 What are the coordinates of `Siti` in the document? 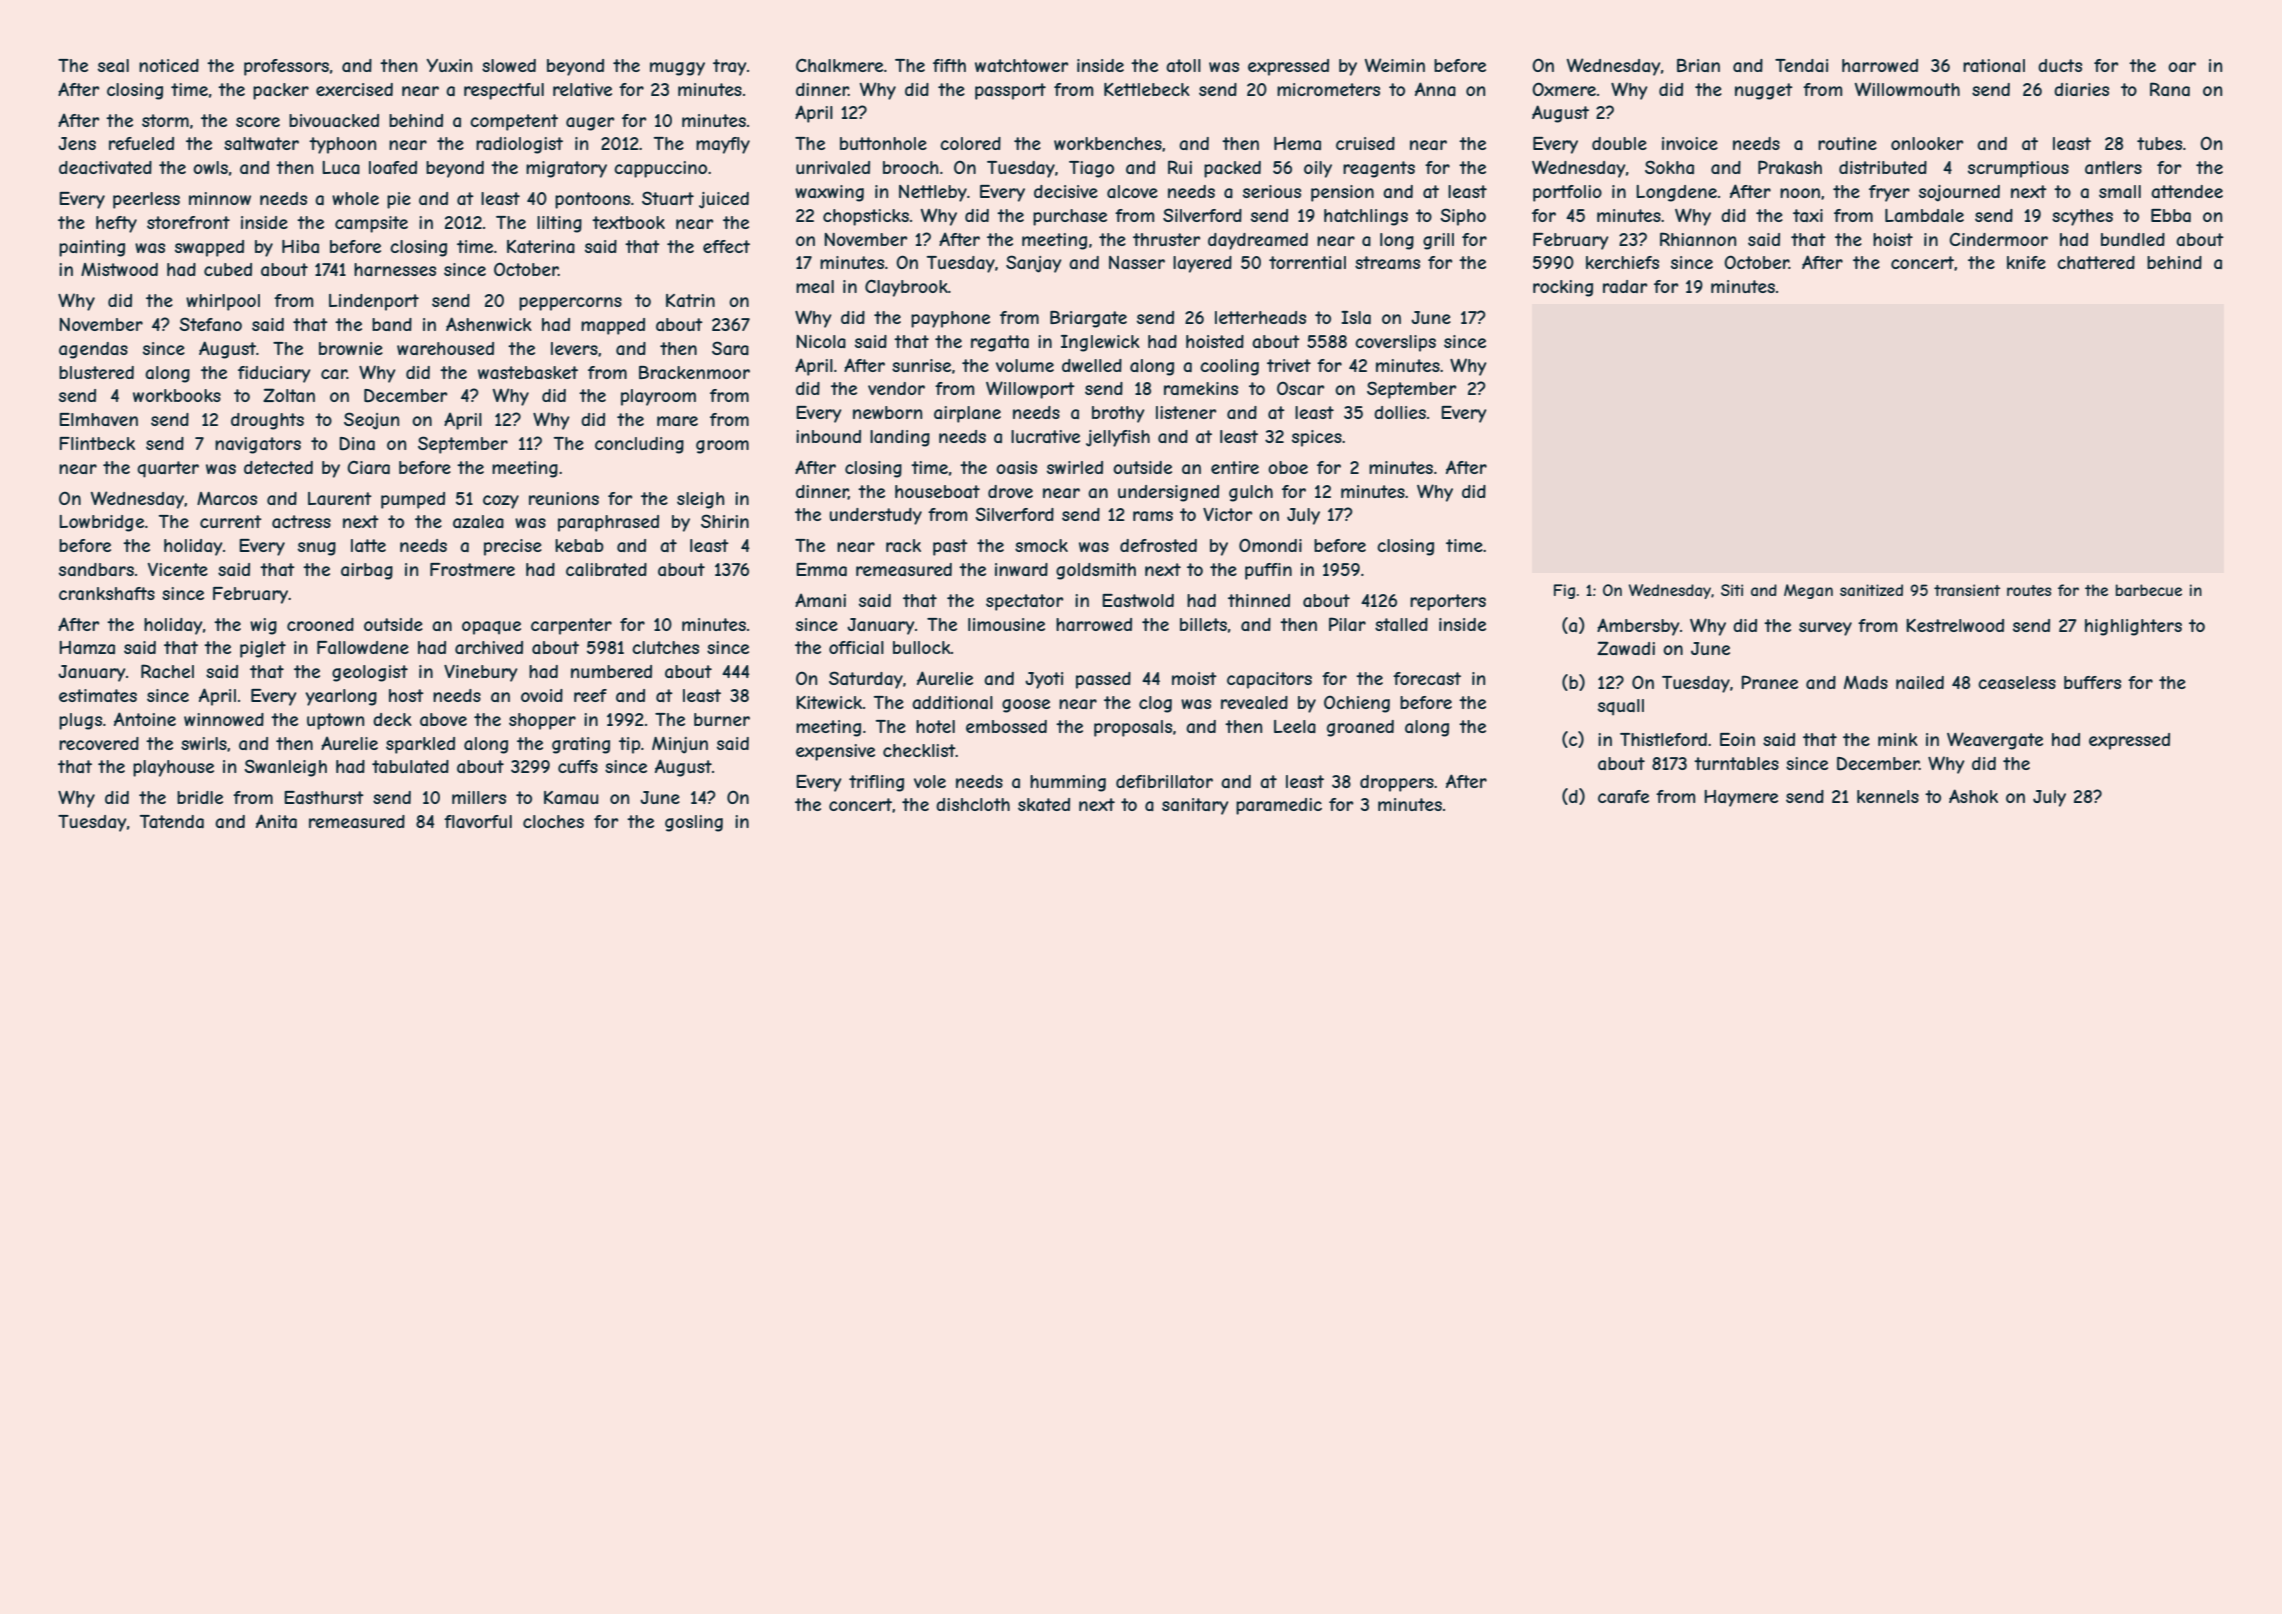 It's located at (1732, 590).
